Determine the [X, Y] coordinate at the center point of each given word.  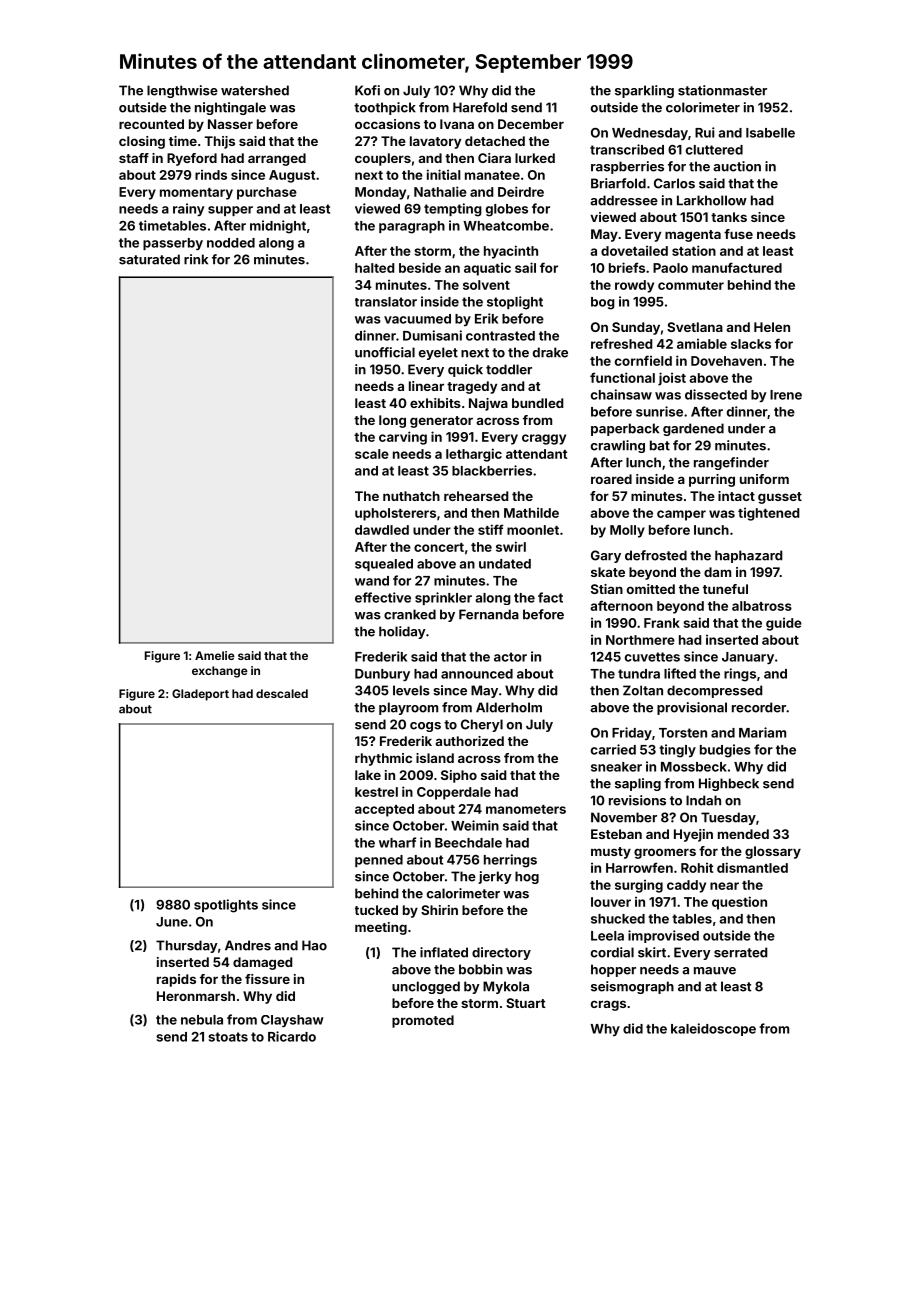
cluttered [714, 150]
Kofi [367, 90]
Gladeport [200, 695]
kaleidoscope [713, 1029]
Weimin [475, 825]
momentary [196, 194]
